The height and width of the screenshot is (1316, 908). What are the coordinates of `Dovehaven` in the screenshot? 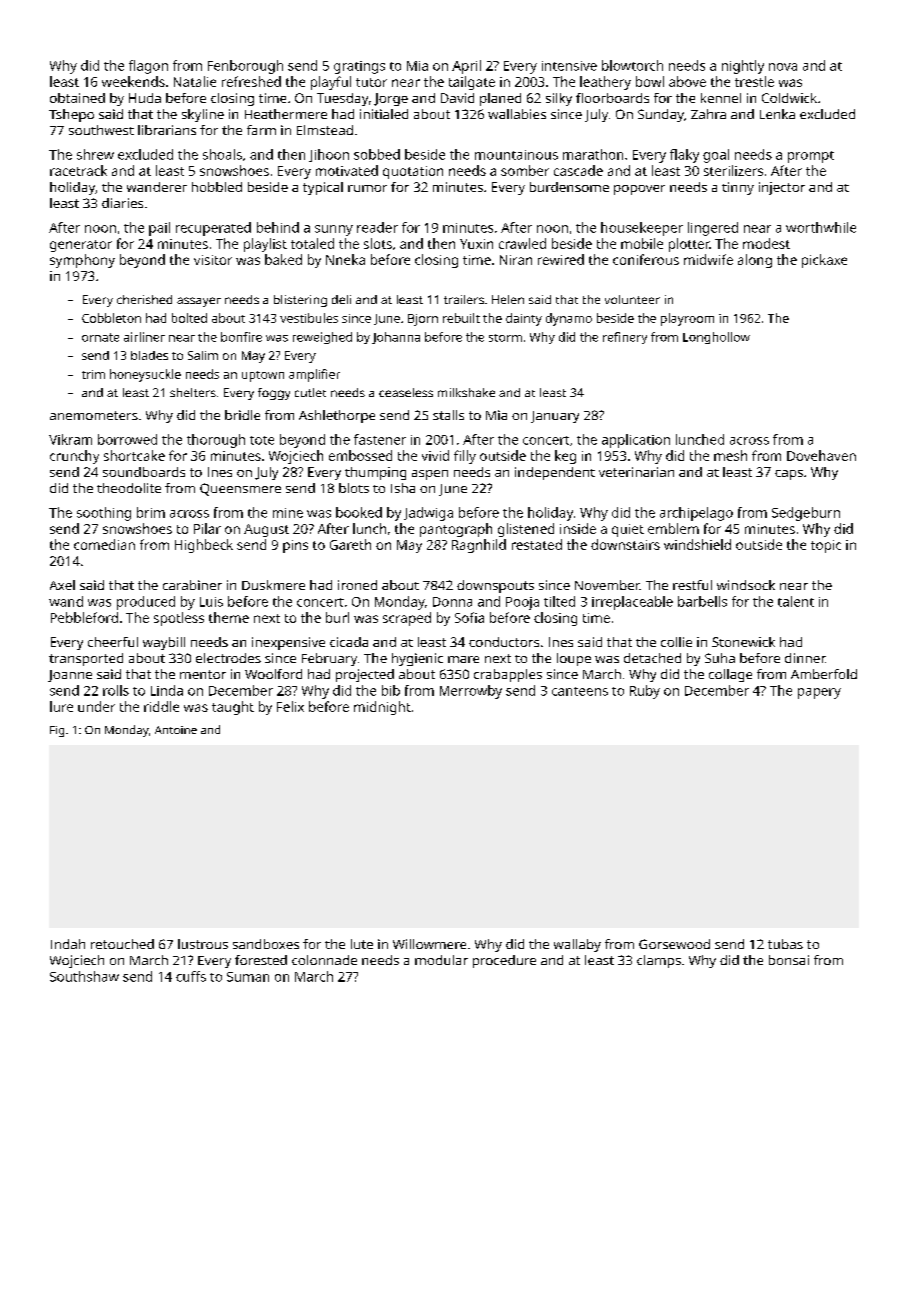 It's located at (821, 455).
